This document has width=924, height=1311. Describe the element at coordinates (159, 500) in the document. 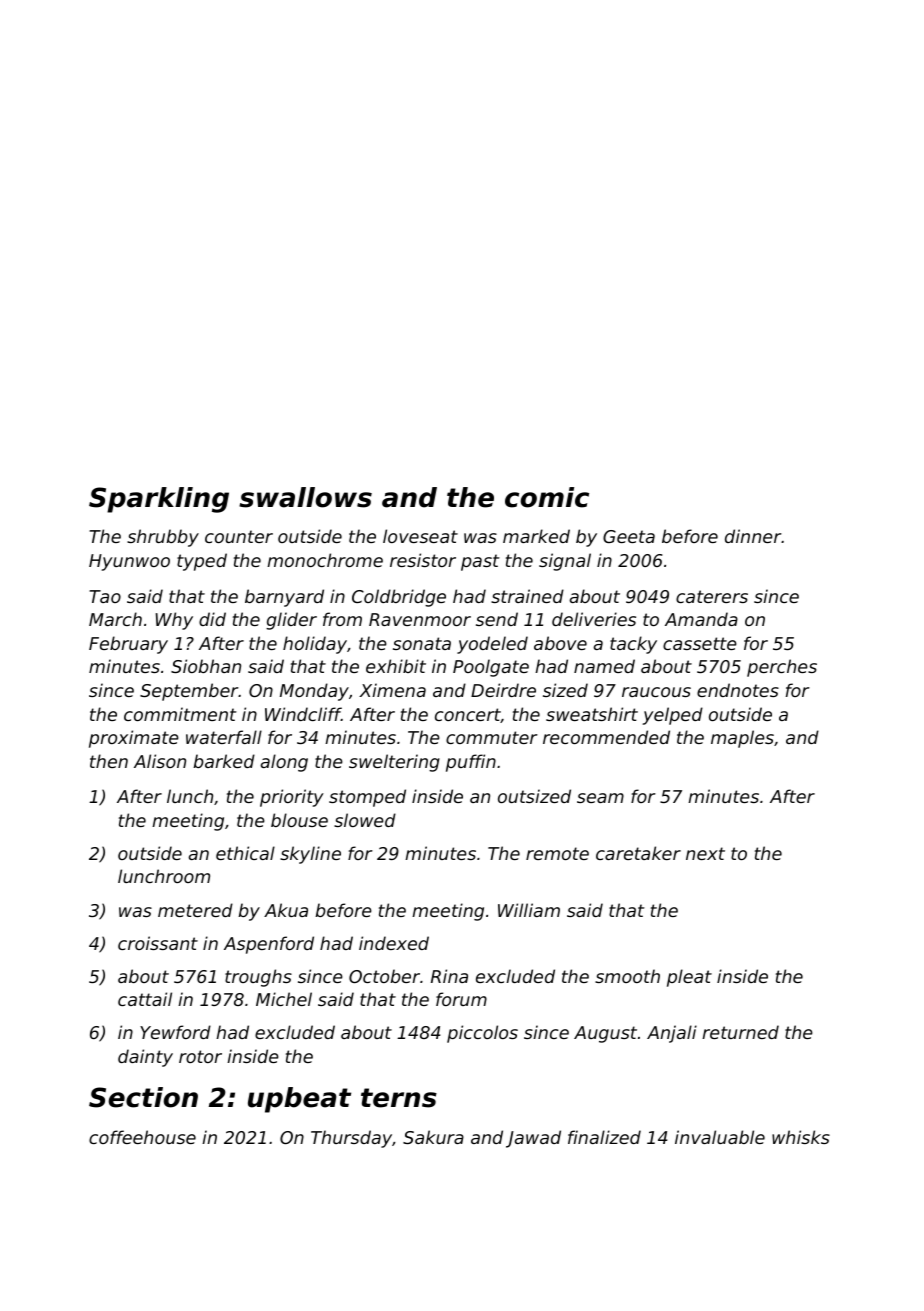

I see `Sparkling` at that location.
